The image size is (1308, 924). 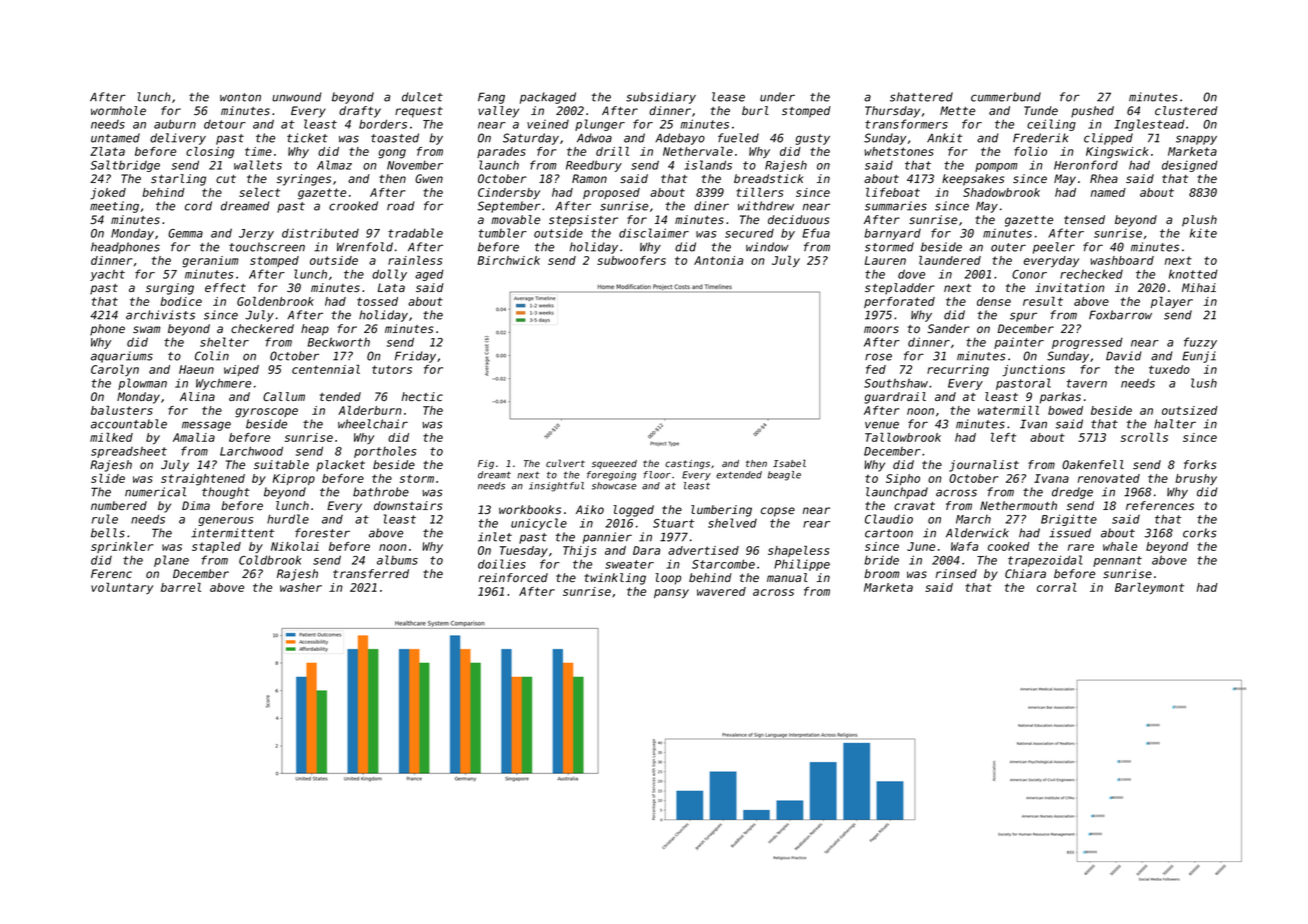 What do you see at coordinates (111, 437) in the screenshot?
I see `milked` at bounding box center [111, 437].
